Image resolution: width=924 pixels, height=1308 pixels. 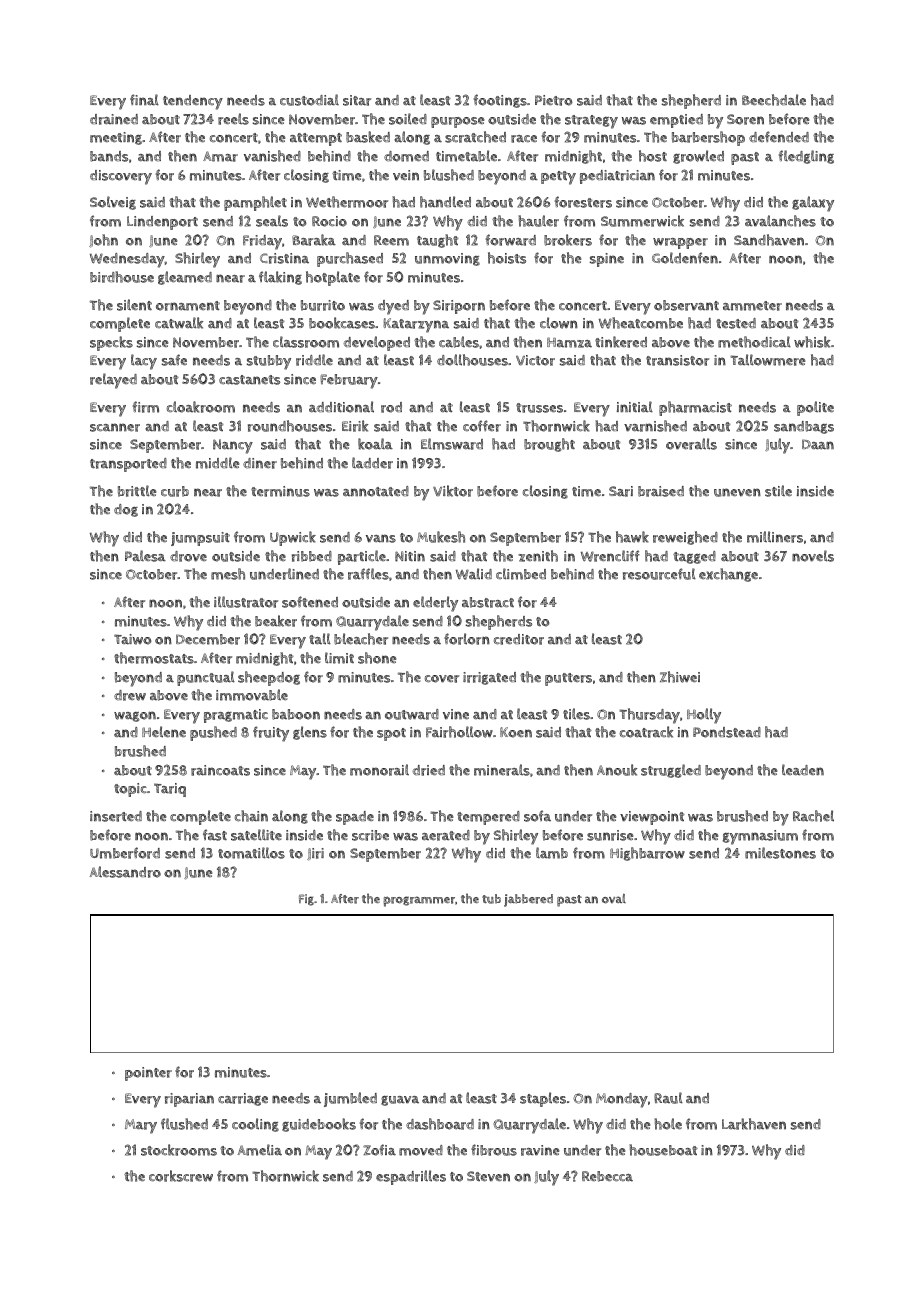 I want to click on Daan, so click(x=818, y=444).
